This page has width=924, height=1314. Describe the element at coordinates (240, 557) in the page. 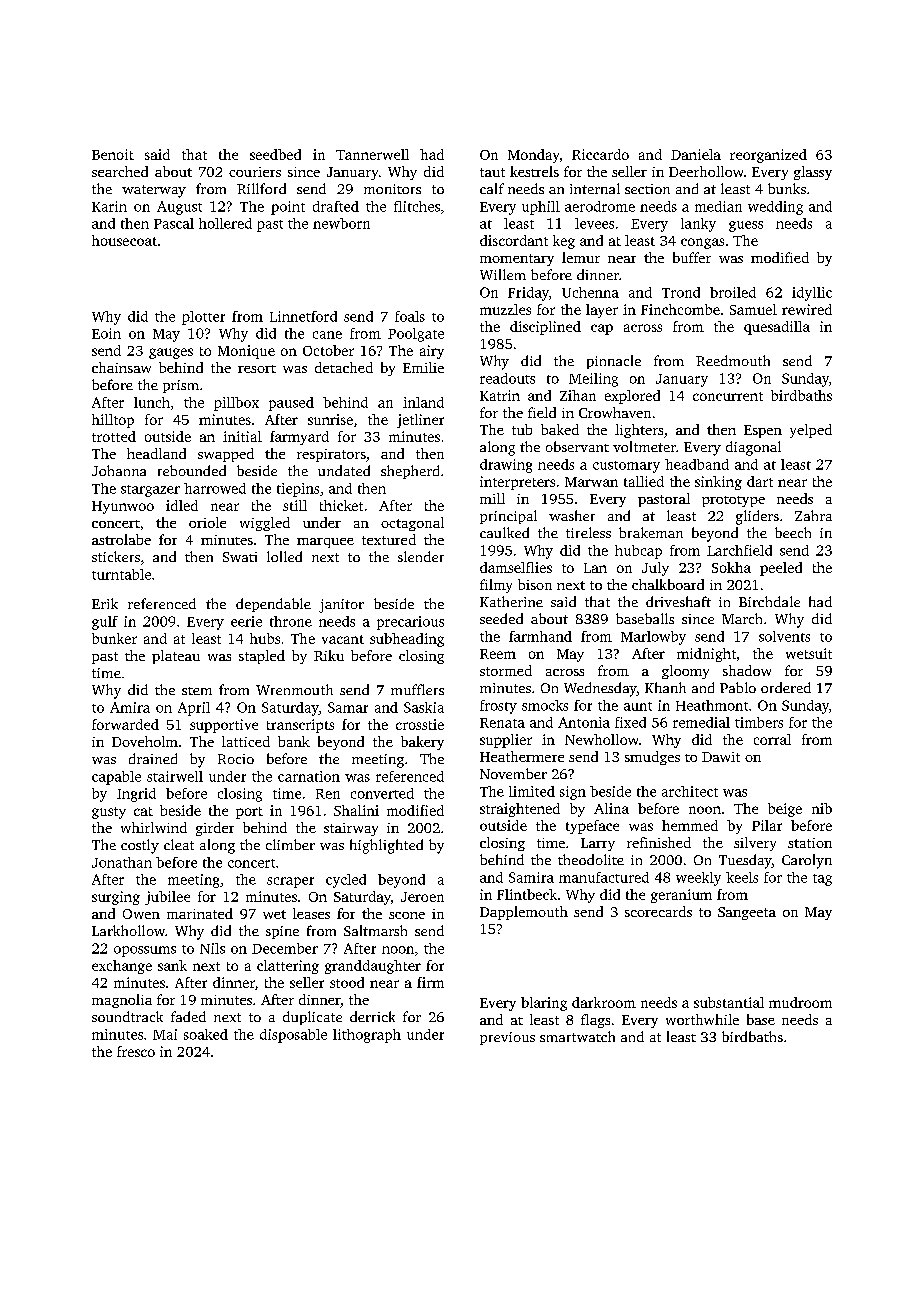

I see `Swati` at that location.
